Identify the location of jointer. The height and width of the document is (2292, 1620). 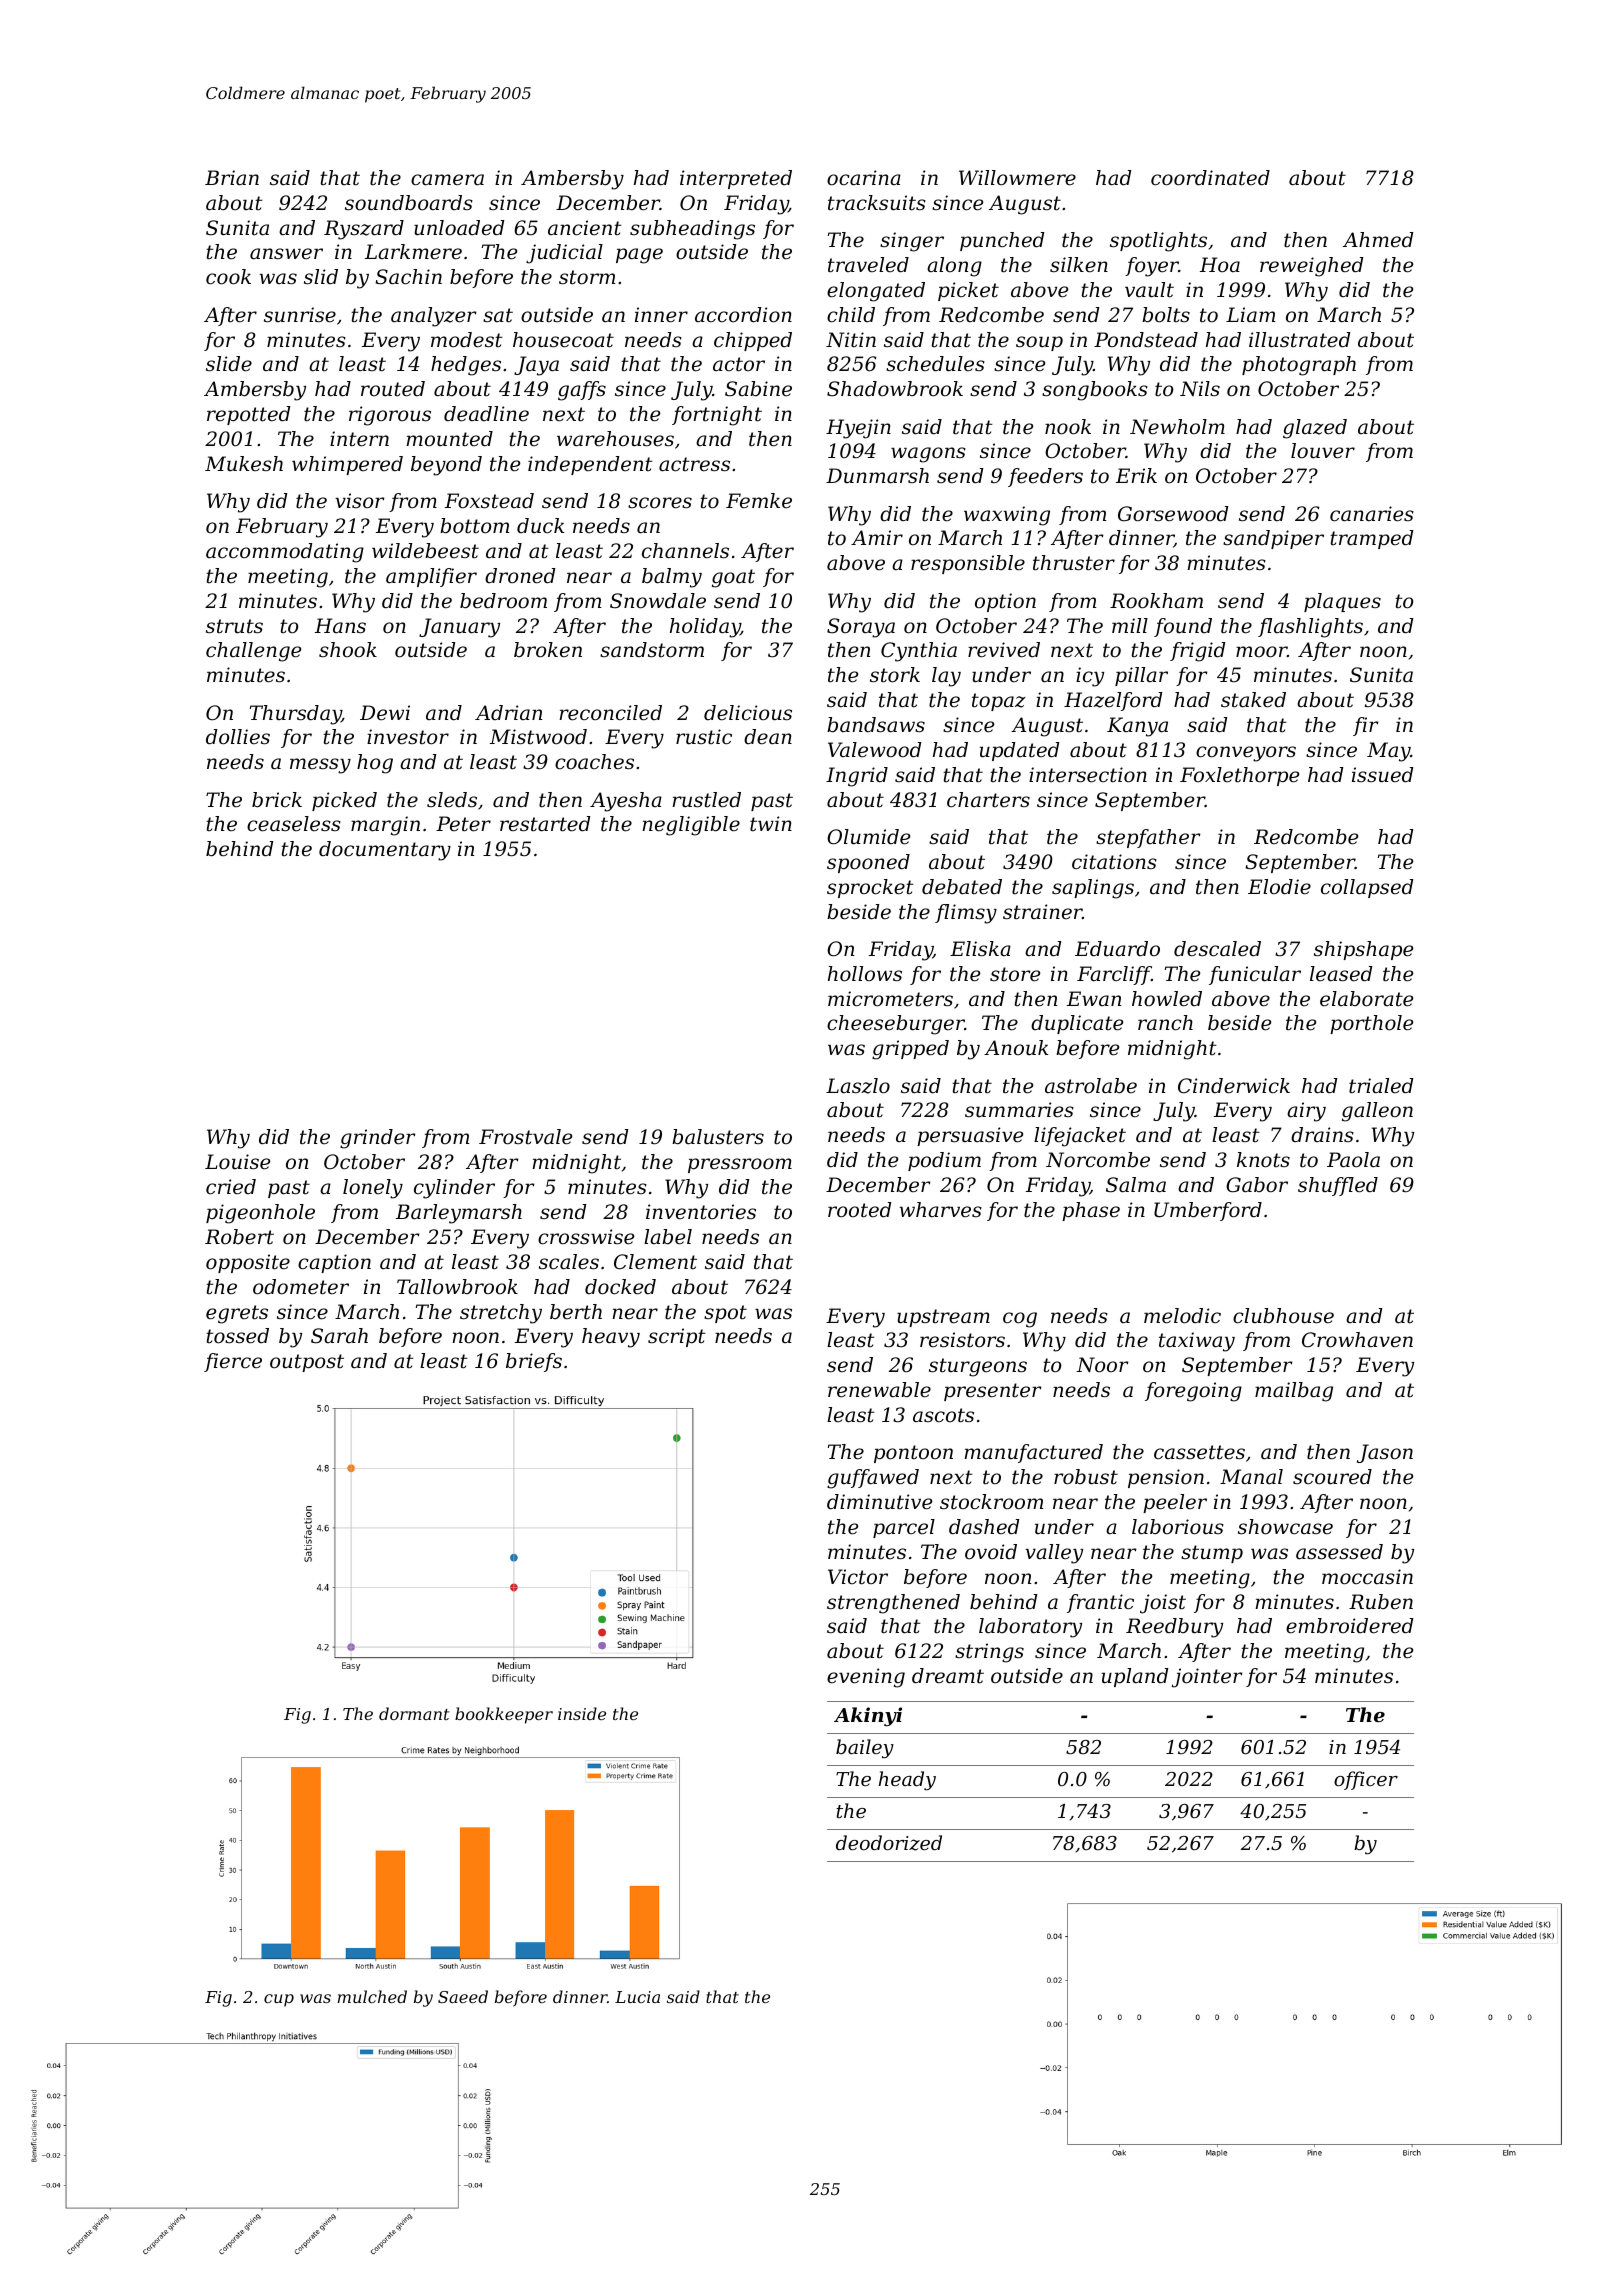
(1207, 1678).
